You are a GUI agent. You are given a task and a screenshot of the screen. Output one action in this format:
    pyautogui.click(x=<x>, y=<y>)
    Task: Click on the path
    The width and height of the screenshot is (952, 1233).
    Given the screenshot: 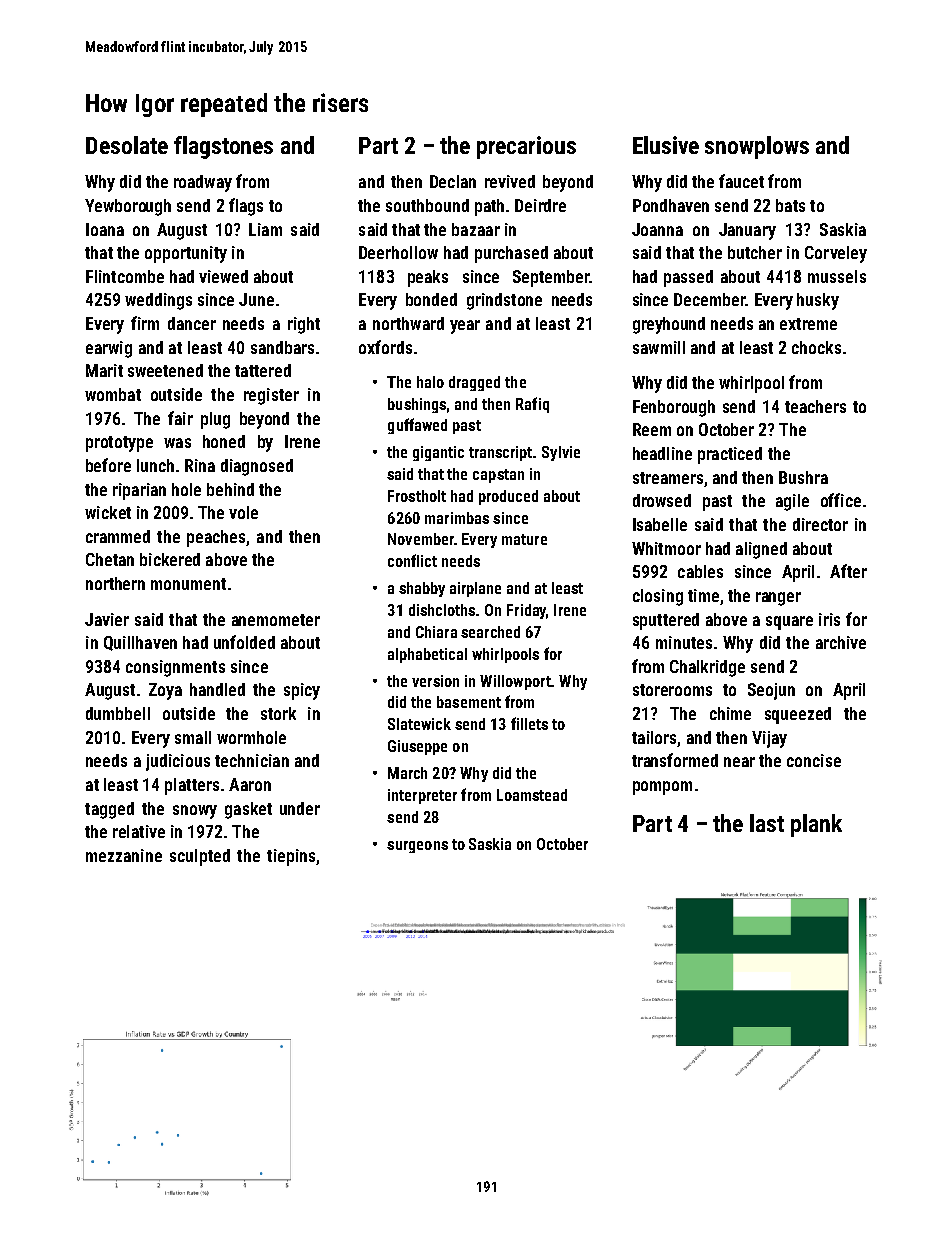 What is the action you would take?
    pyautogui.click(x=489, y=207)
